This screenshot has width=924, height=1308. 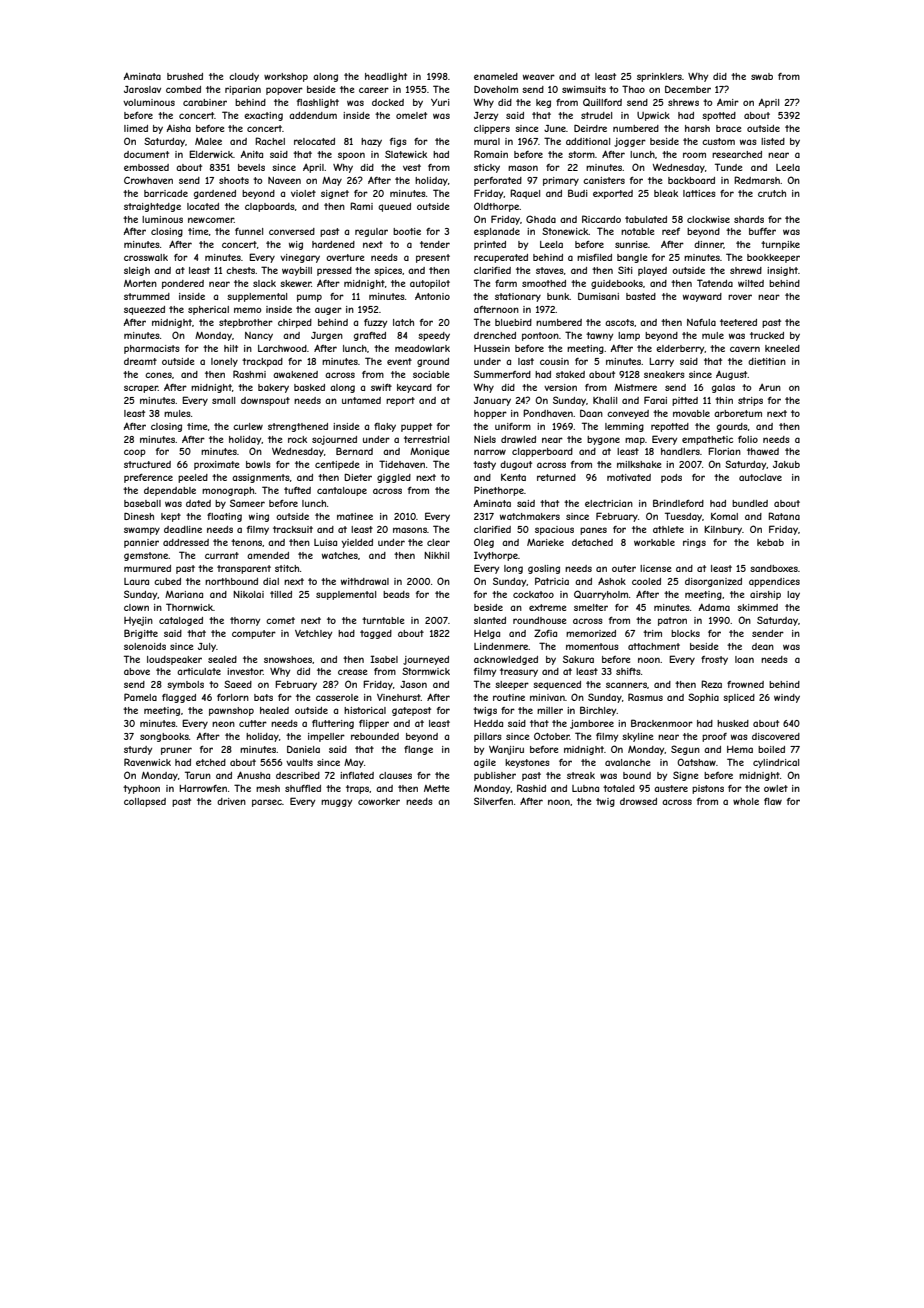 I want to click on inflated, so click(x=357, y=775).
